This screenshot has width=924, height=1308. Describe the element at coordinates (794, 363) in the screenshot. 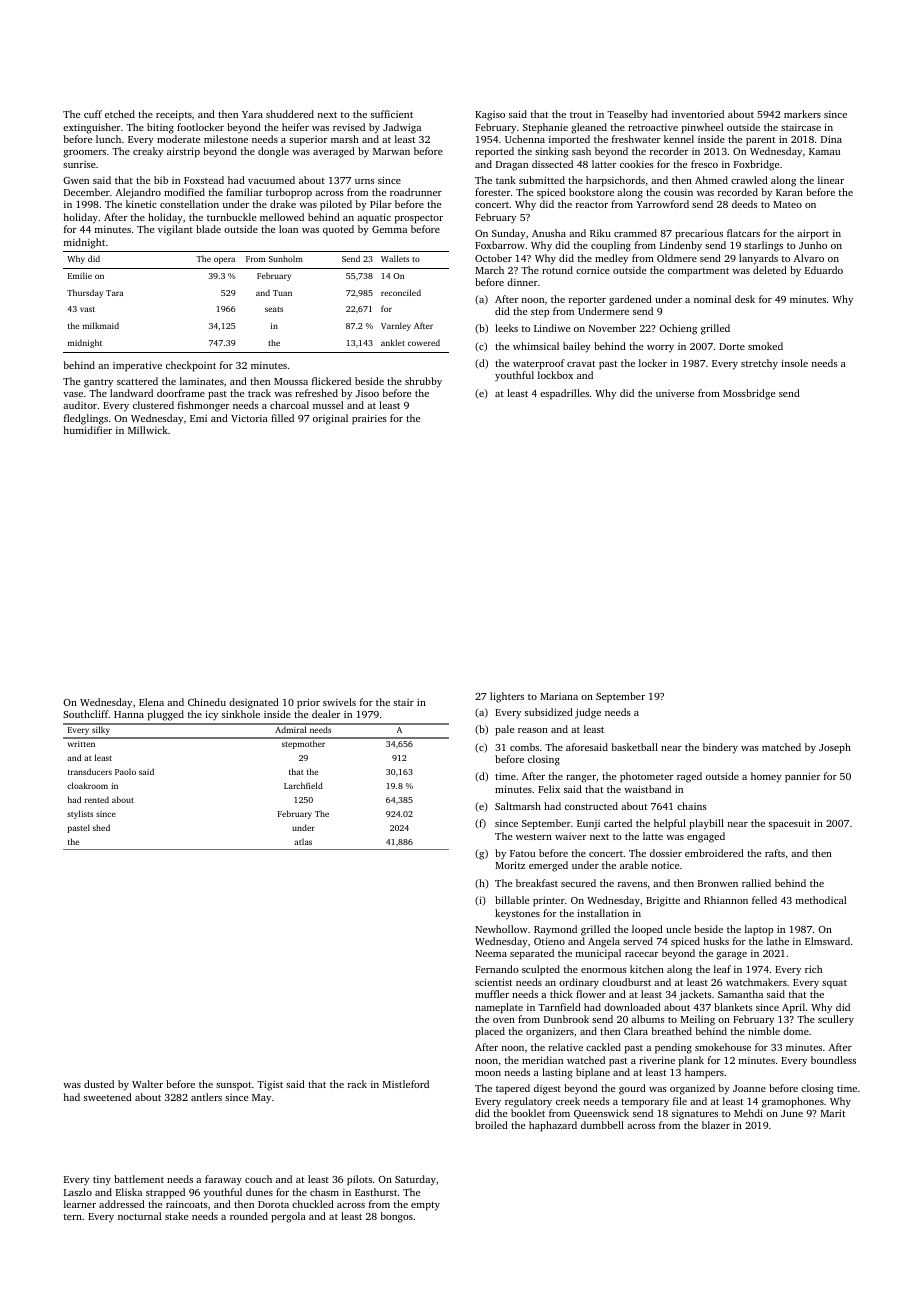

I see `insole` at that location.
